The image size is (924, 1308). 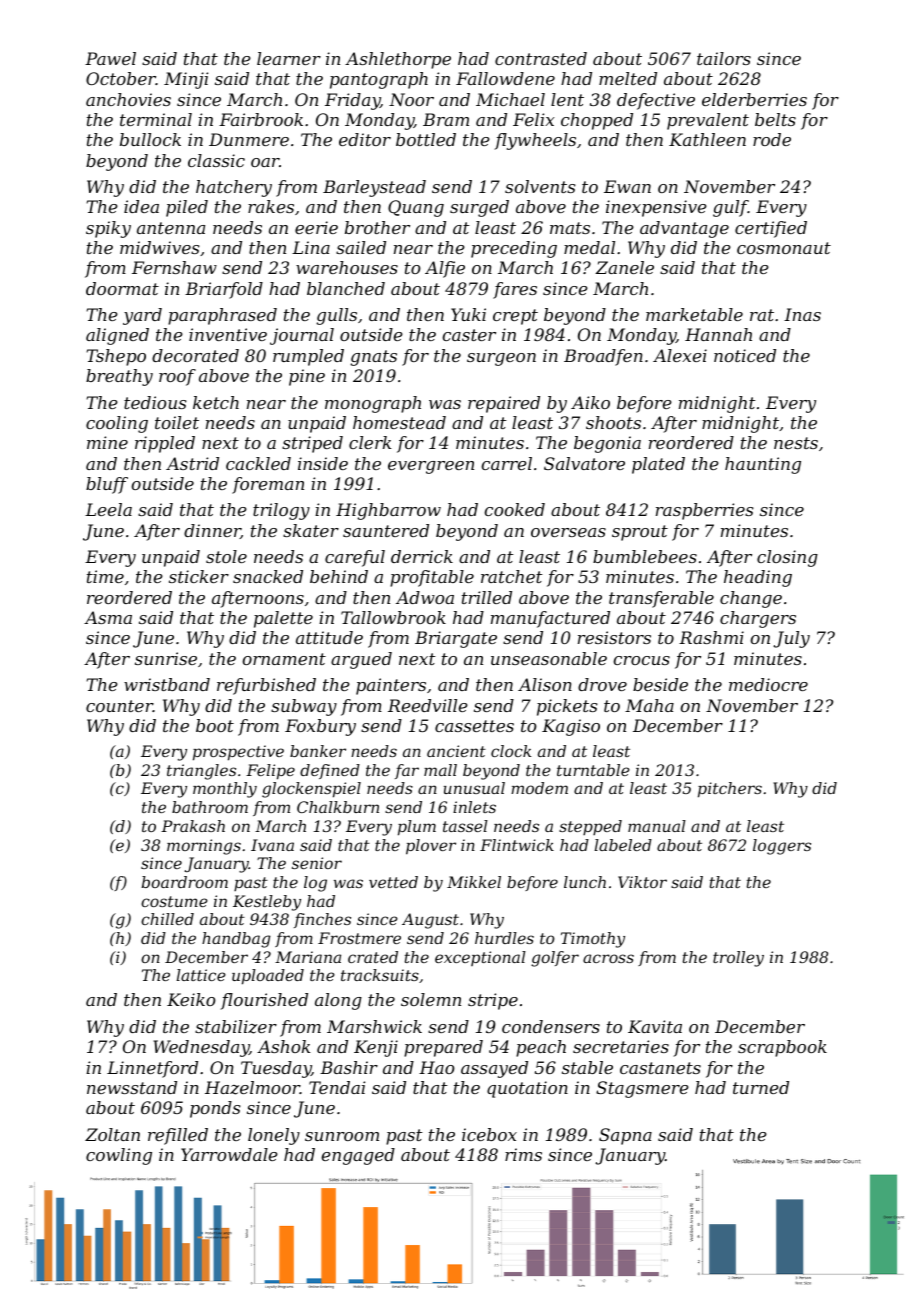 What do you see at coordinates (229, 1154) in the screenshot?
I see `Yarrowdale` at bounding box center [229, 1154].
